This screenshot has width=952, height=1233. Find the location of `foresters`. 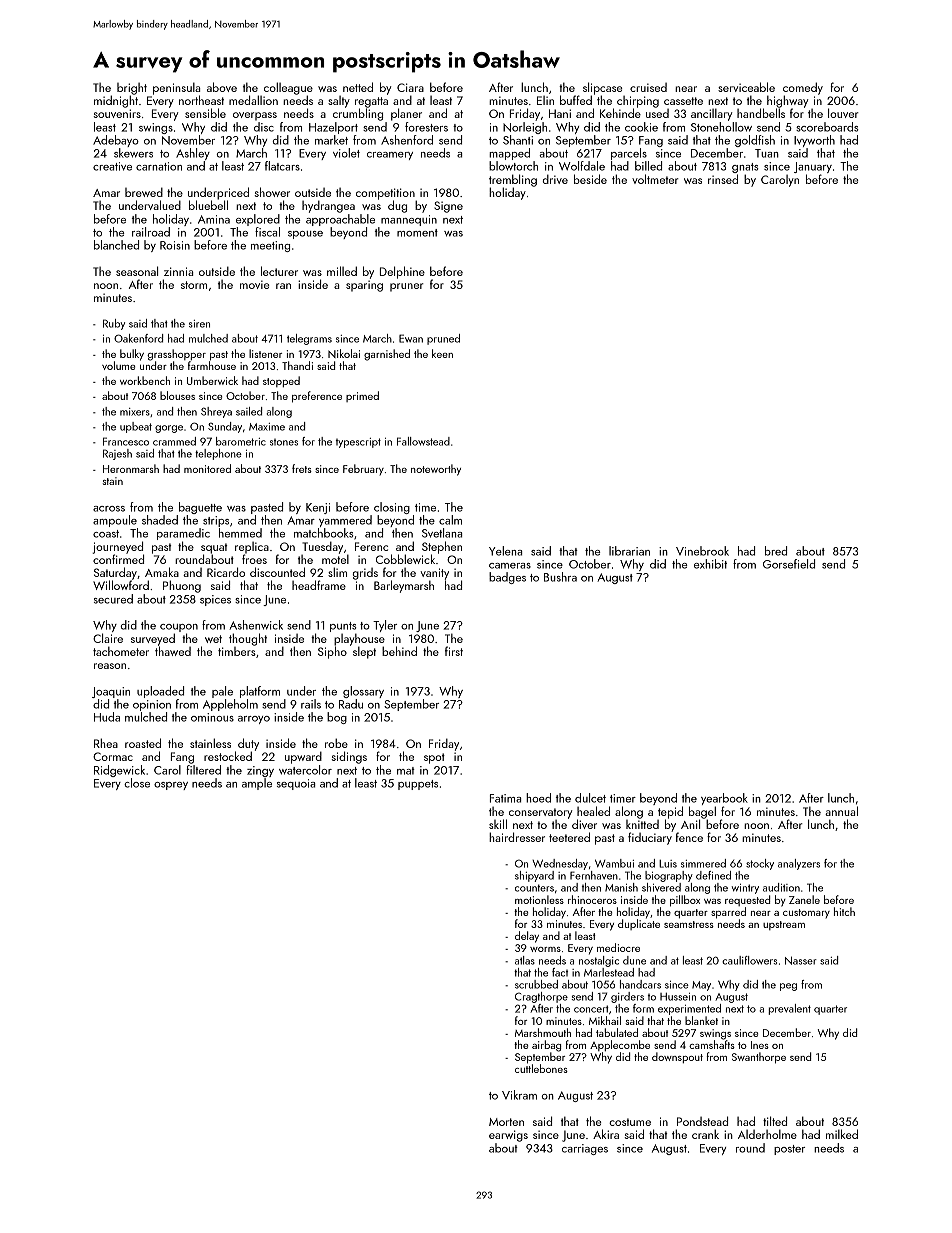

foresters is located at coordinates (426, 127).
